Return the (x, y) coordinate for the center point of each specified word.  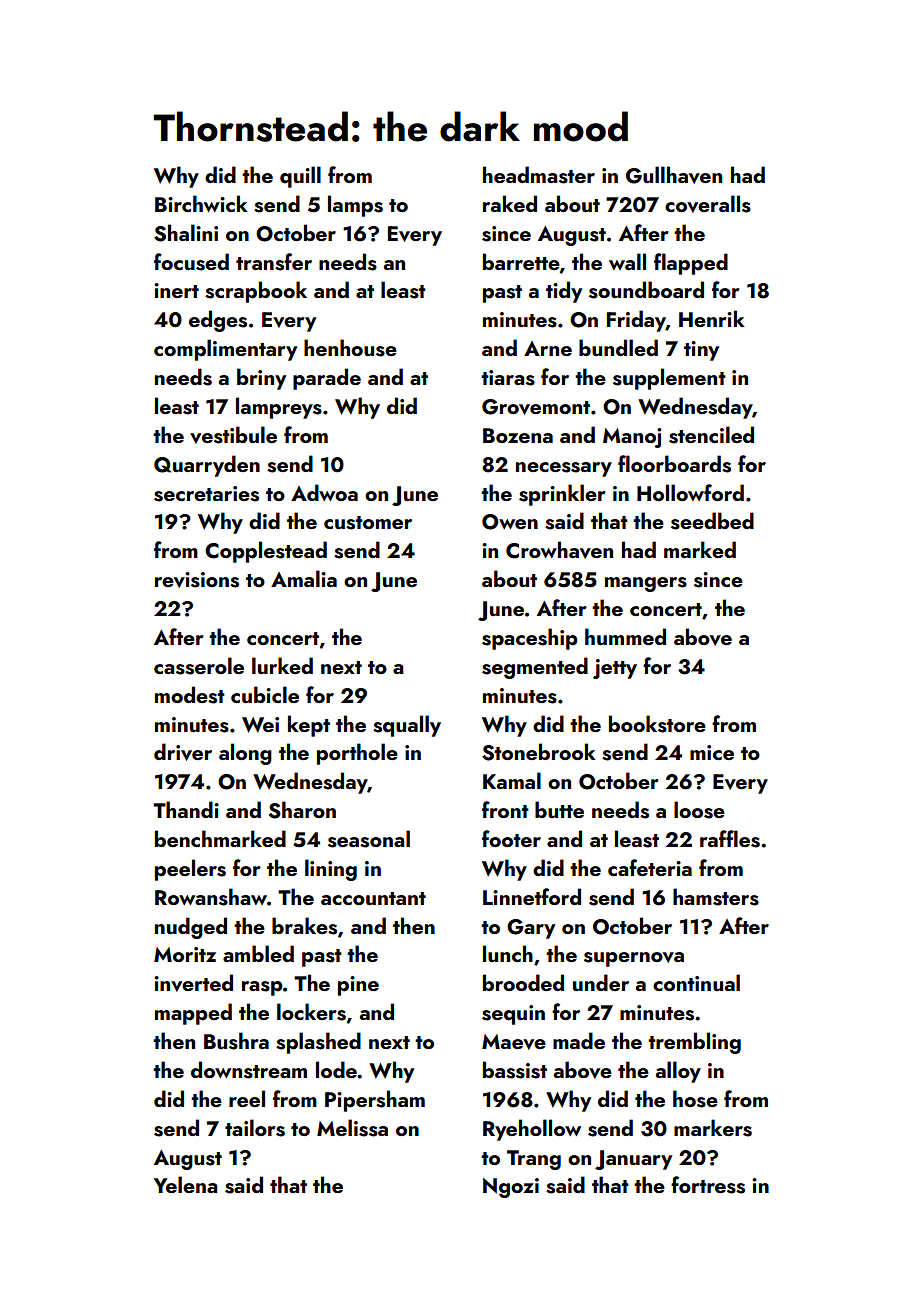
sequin (513, 1015)
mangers (646, 584)
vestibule (233, 435)
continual (696, 982)
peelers (190, 870)
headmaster (539, 175)
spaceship (530, 639)
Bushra (236, 1041)
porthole (357, 754)
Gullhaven (674, 175)
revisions (197, 580)
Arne (548, 348)
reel (247, 1098)
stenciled (711, 435)
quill (300, 177)
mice (712, 752)
